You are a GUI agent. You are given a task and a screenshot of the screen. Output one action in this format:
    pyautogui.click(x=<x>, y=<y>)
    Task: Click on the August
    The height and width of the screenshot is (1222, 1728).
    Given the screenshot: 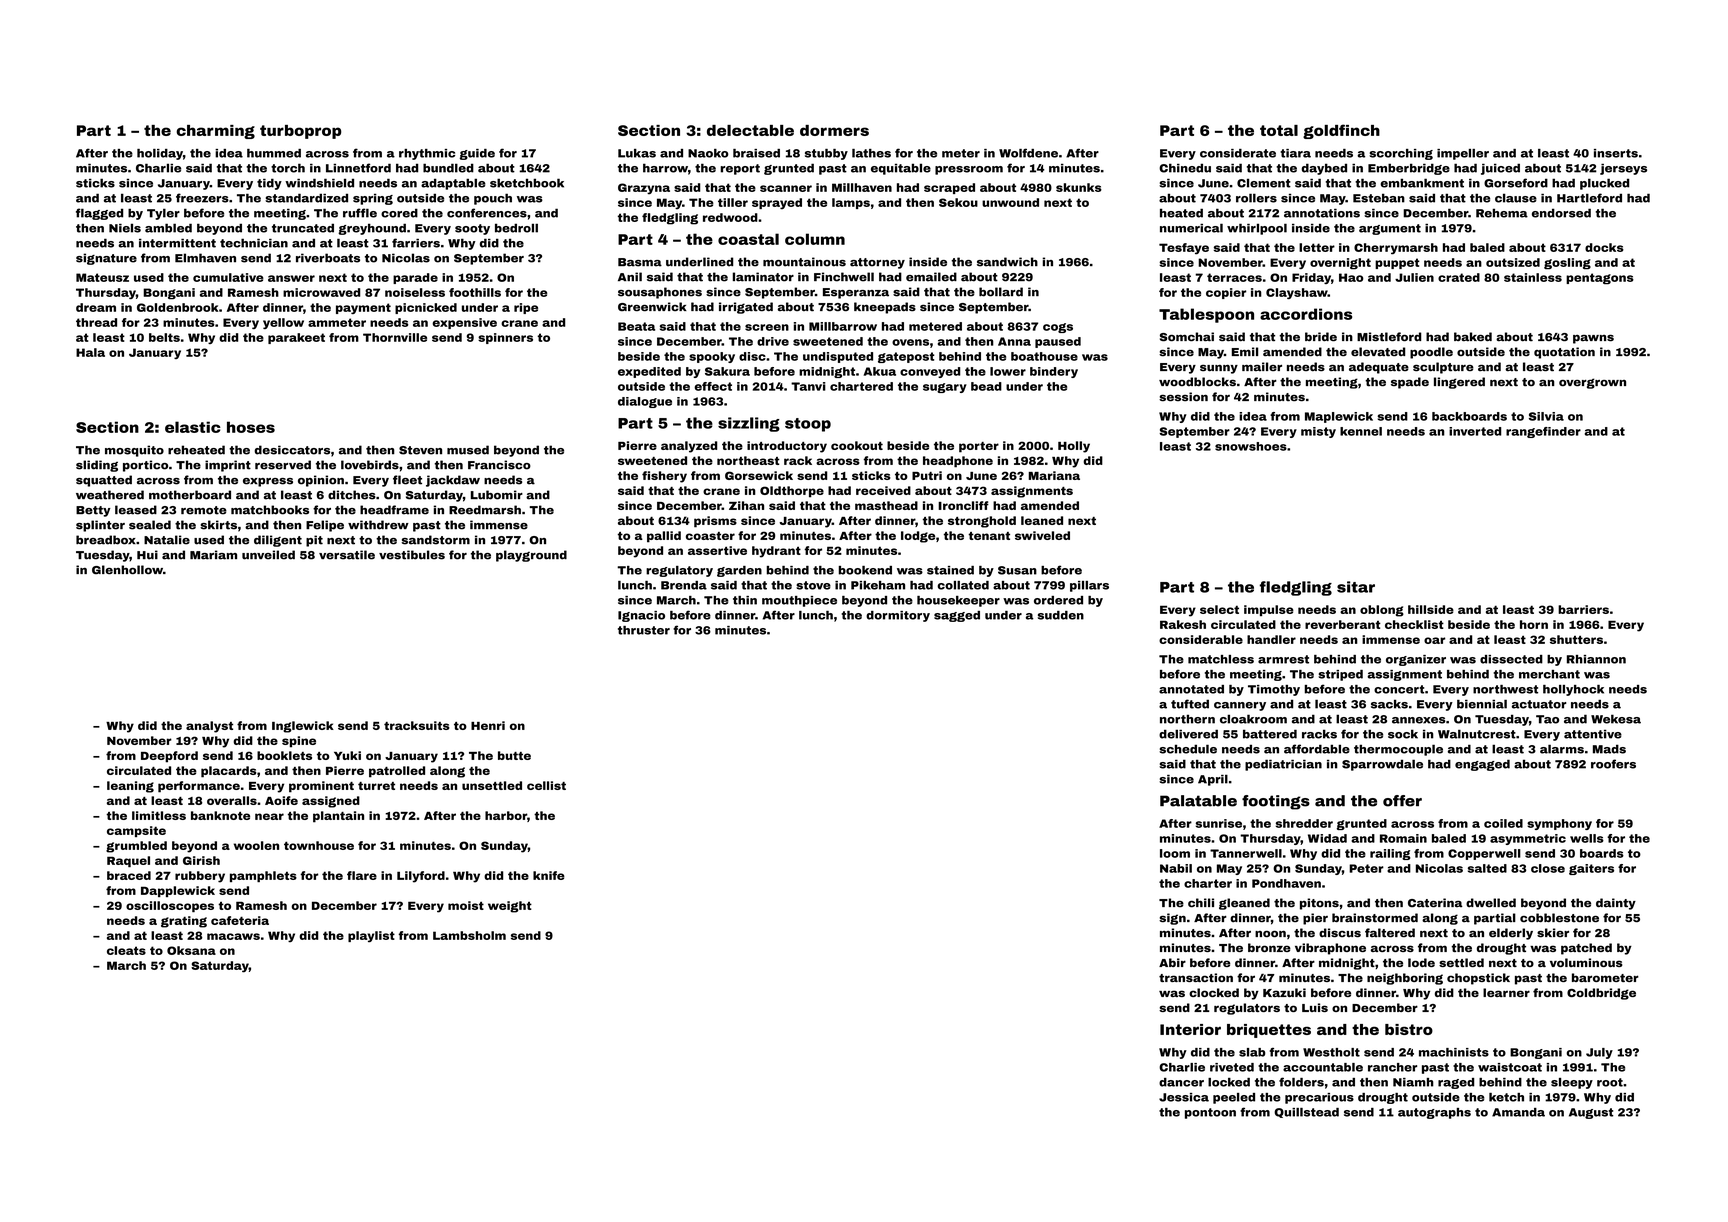 What is the action you would take?
    pyautogui.click(x=1591, y=1113)
